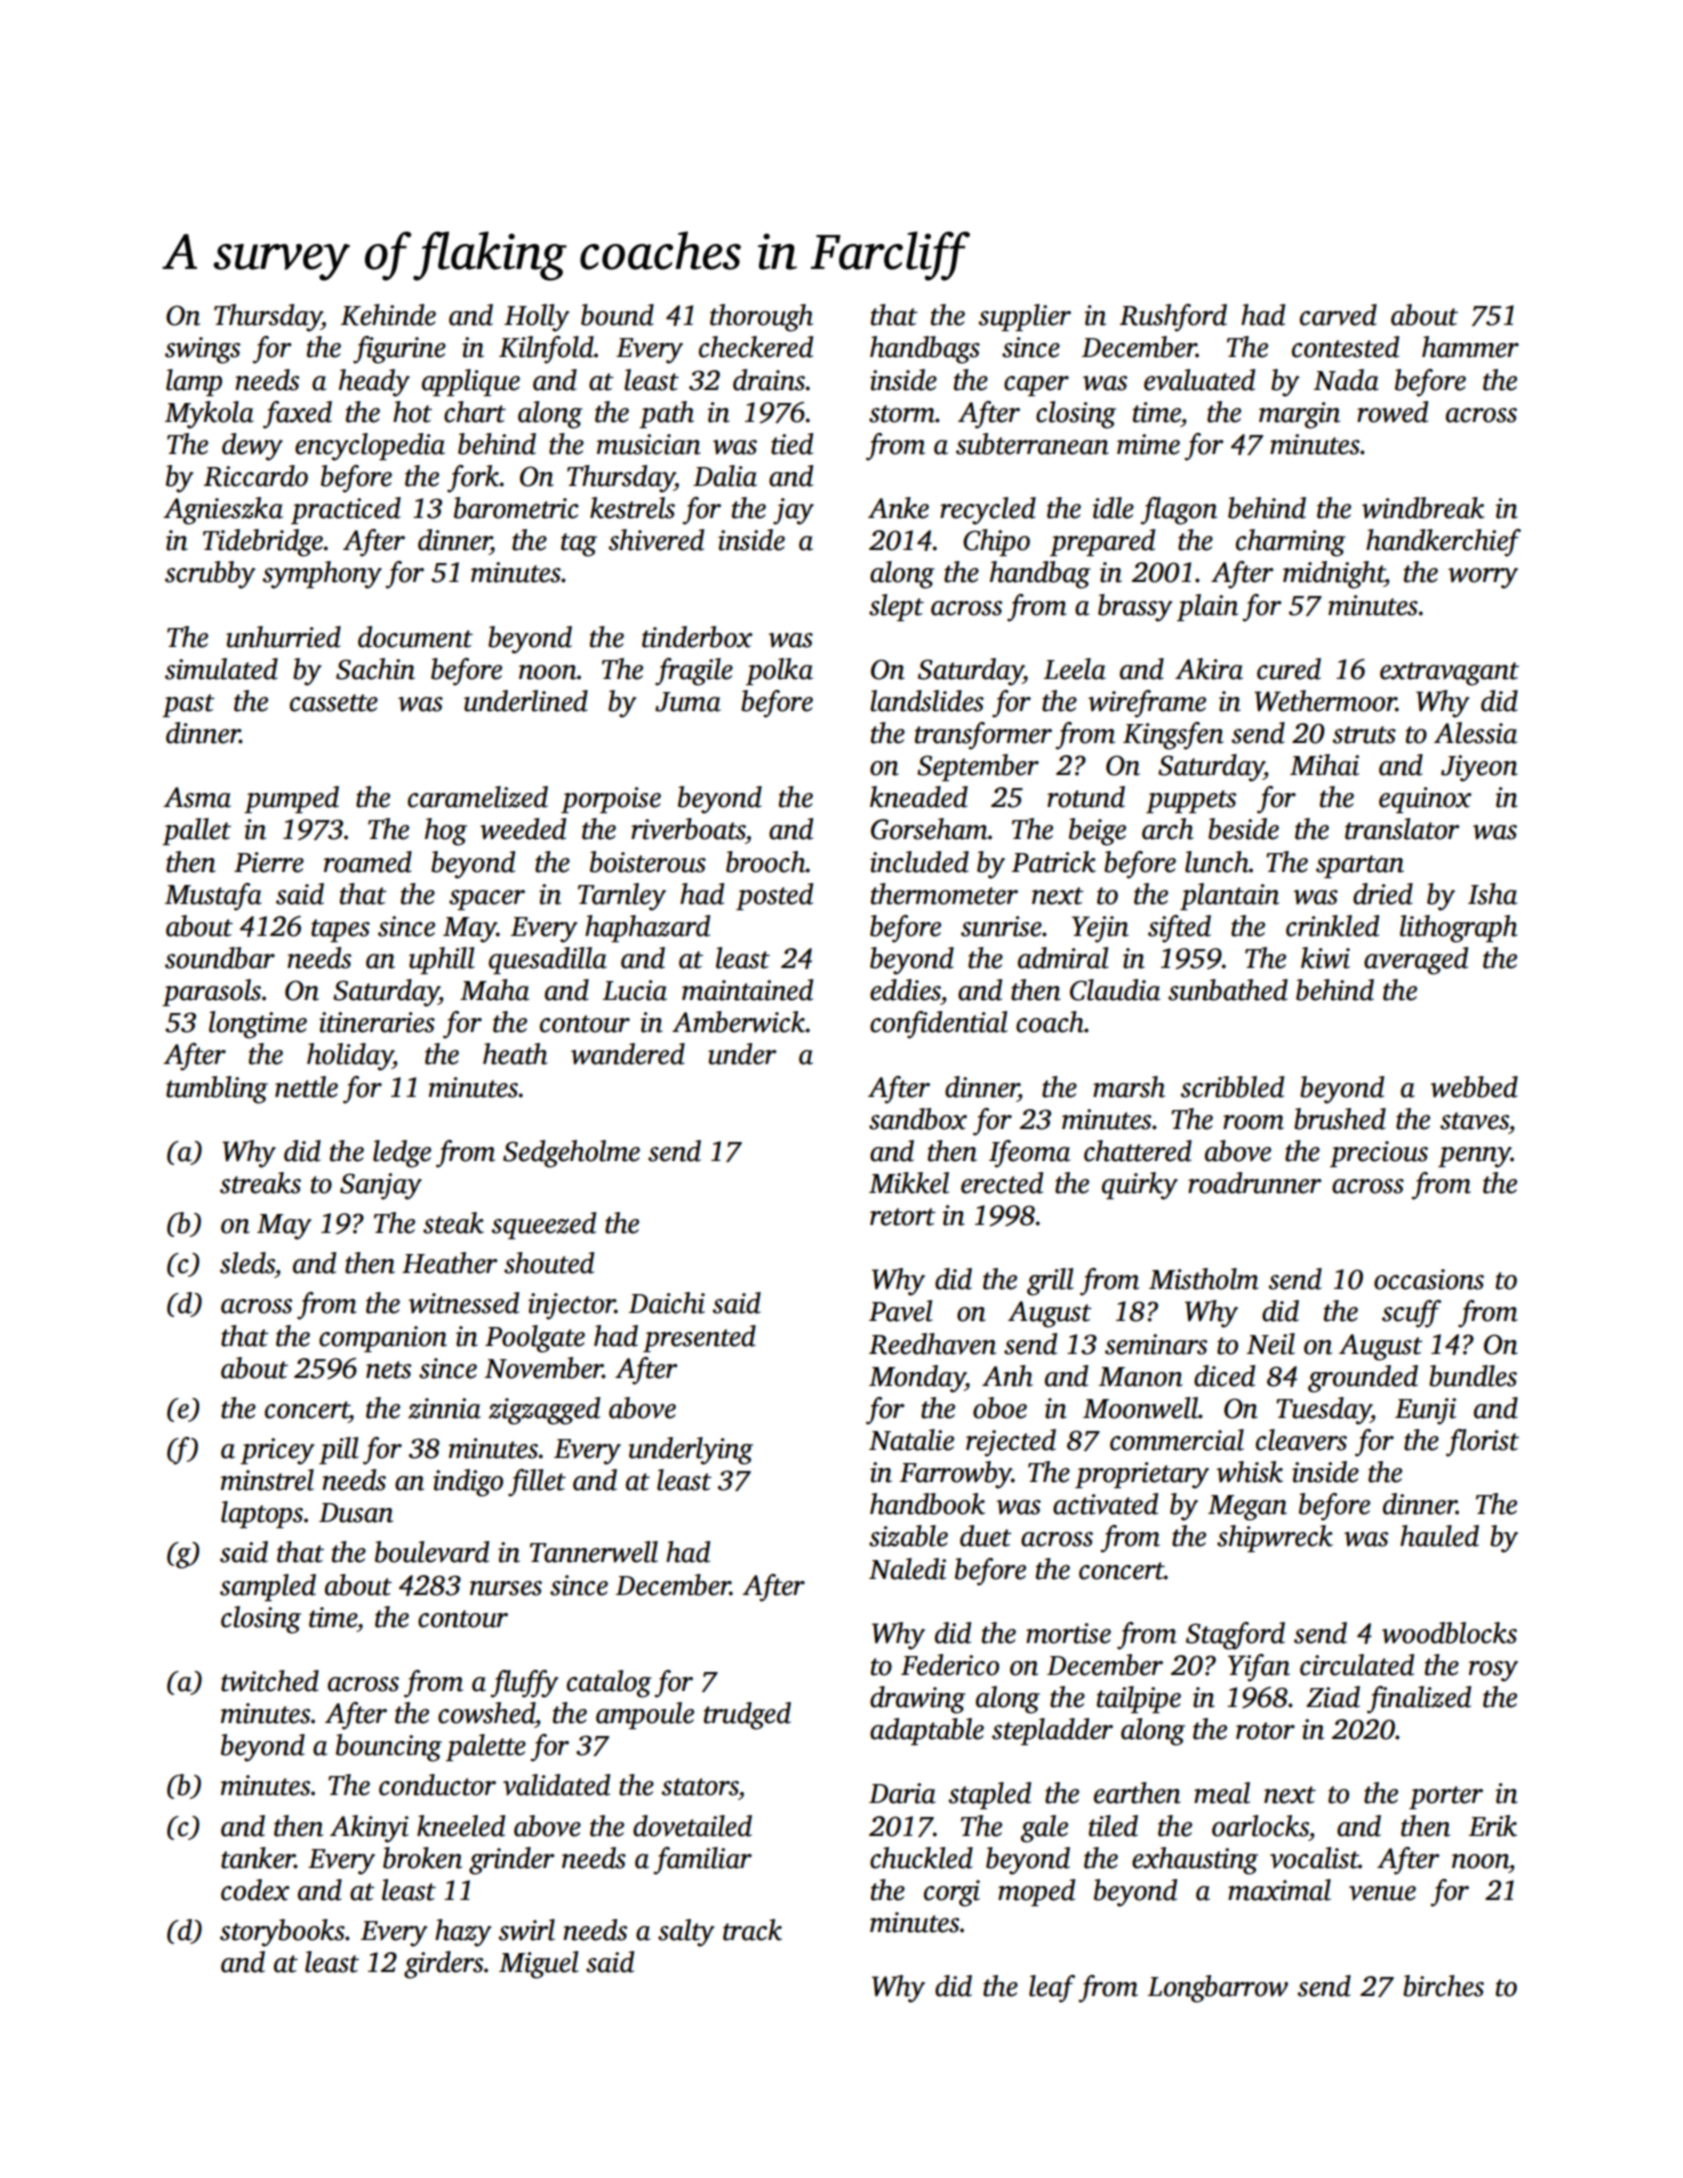 The image size is (1683, 2178). Describe the element at coordinates (486, 1713) in the screenshot. I see `cowshed` at that location.
